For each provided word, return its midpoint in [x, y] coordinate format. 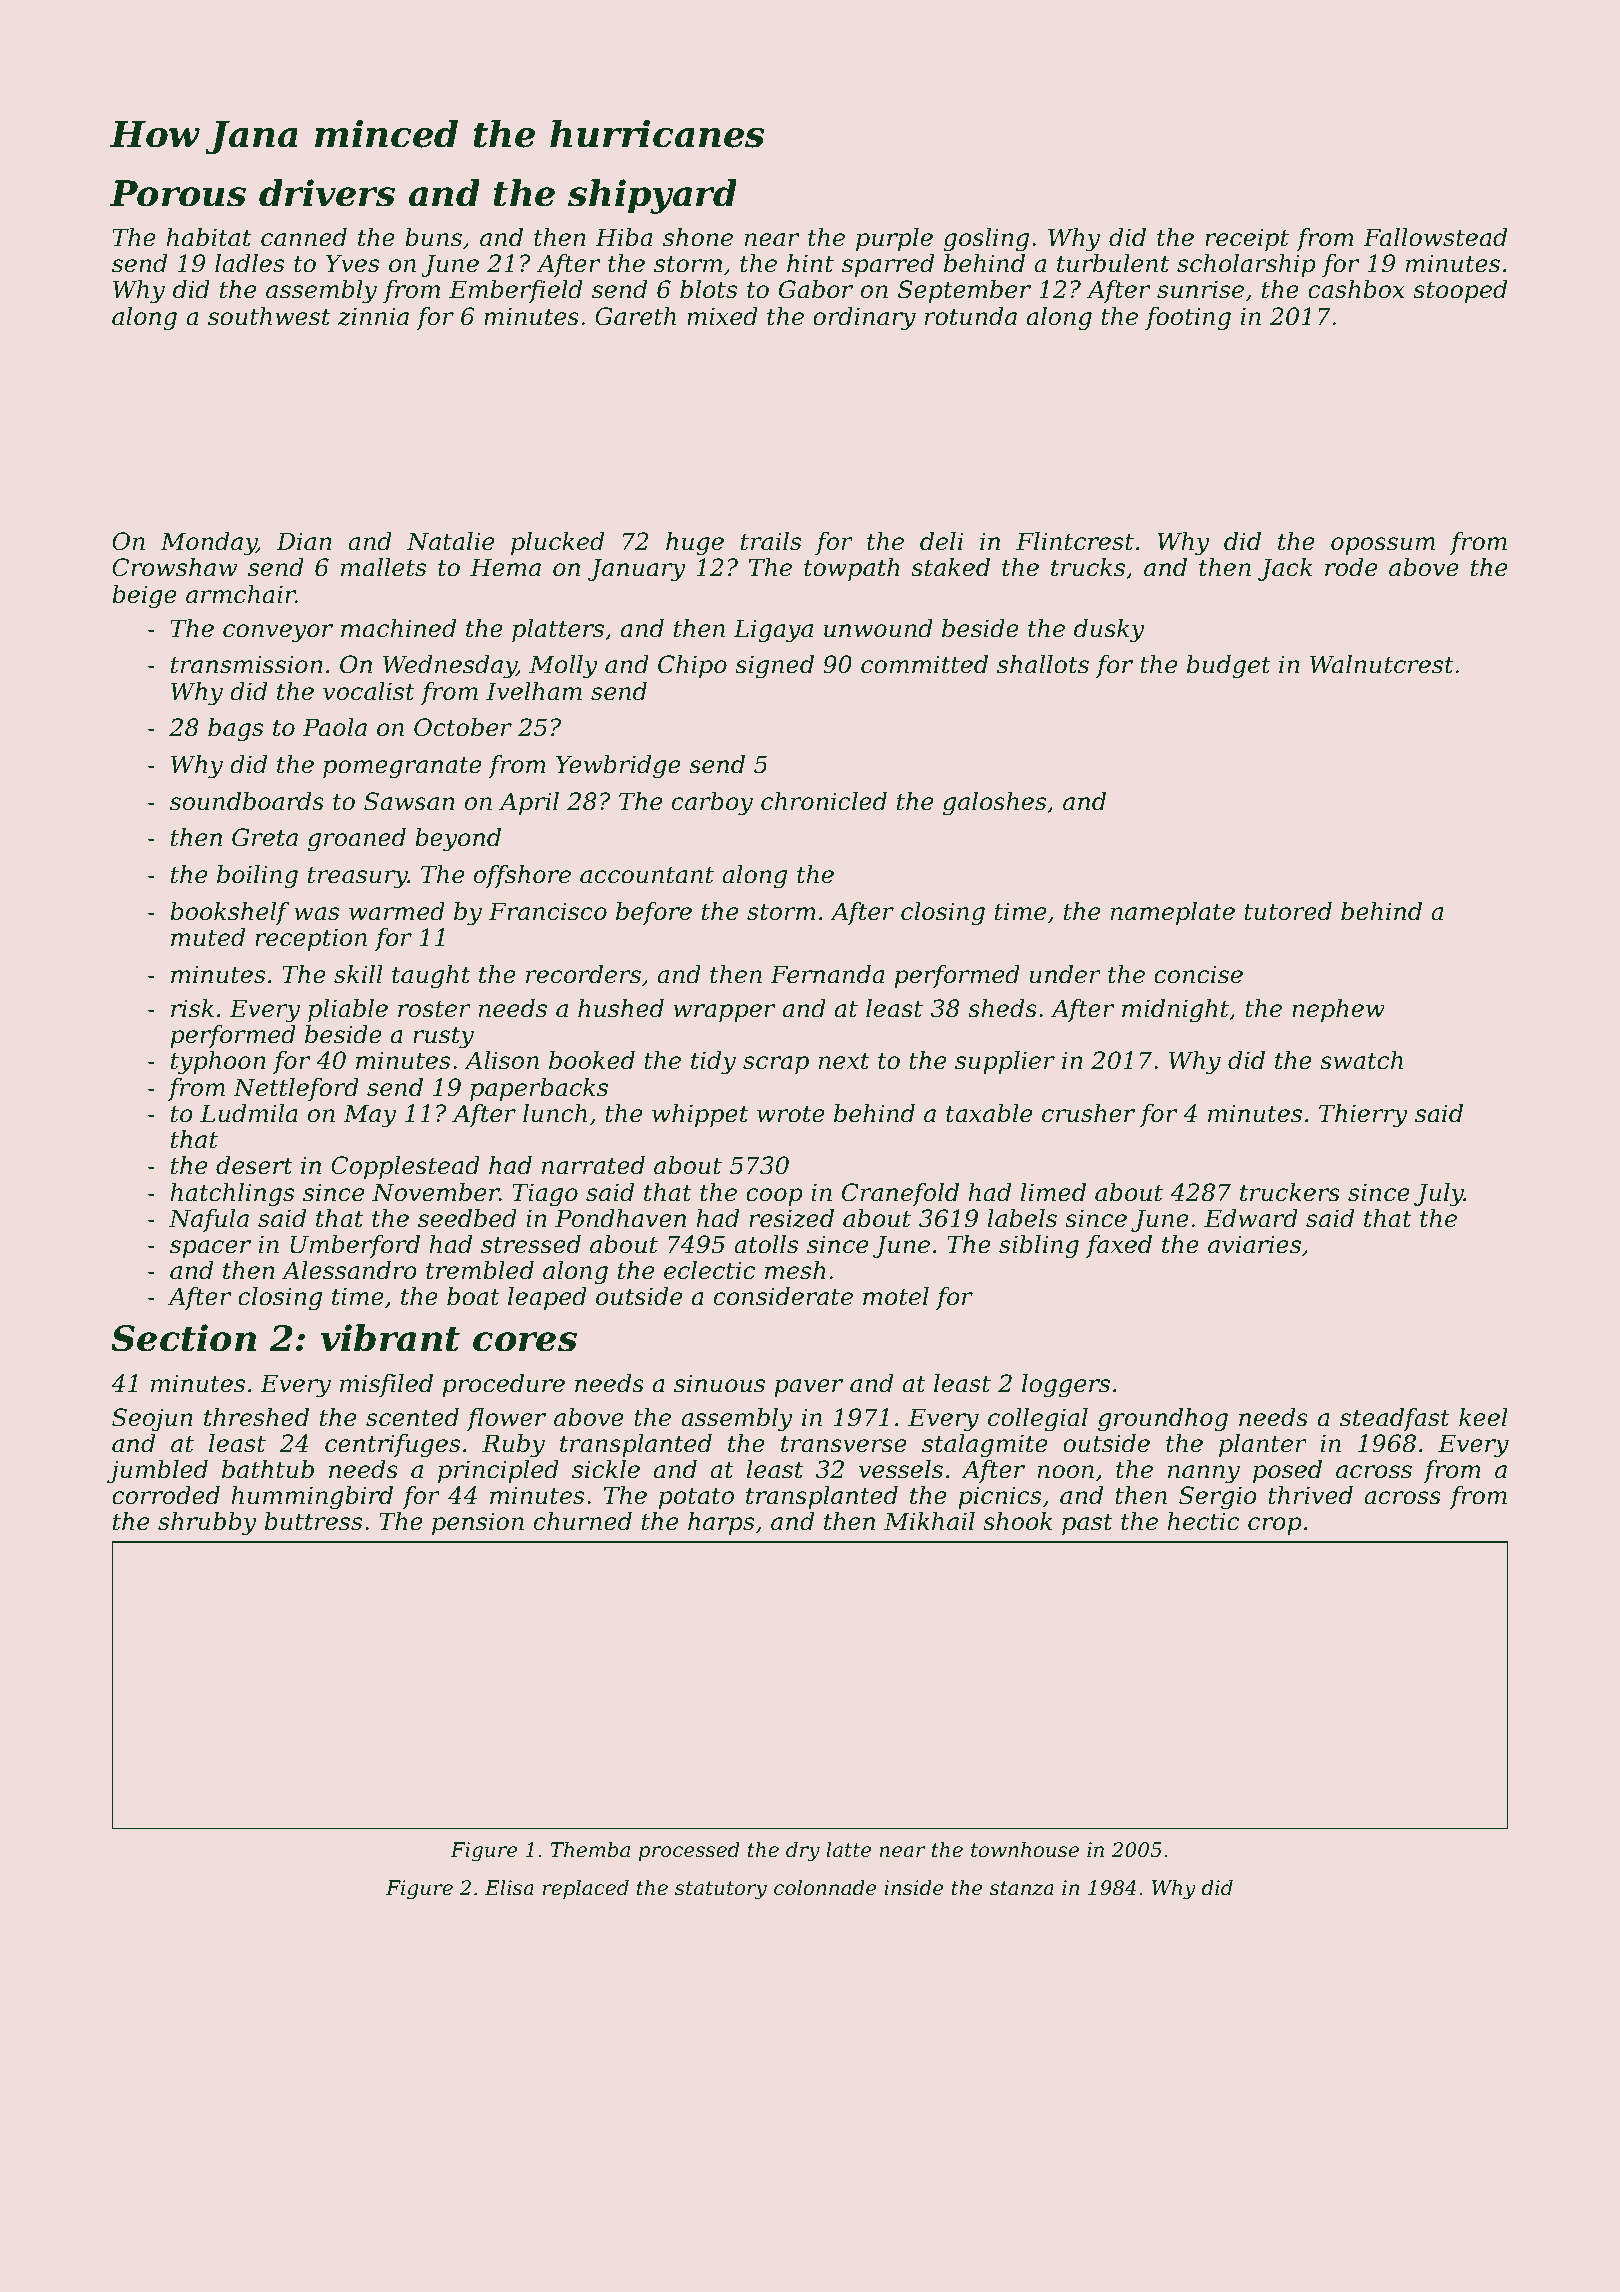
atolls [766, 1244]
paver [808, 1388]
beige [144, 597]
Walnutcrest [1382, 664]
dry [803, 1852]
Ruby [513, 1446]
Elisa [509, 1888]
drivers [327, 193]
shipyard [652, 196]
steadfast [1395, 1419]
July [1439, 1195]
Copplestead [405, 1167]
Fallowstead [1435, 237]
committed [924, 664]
